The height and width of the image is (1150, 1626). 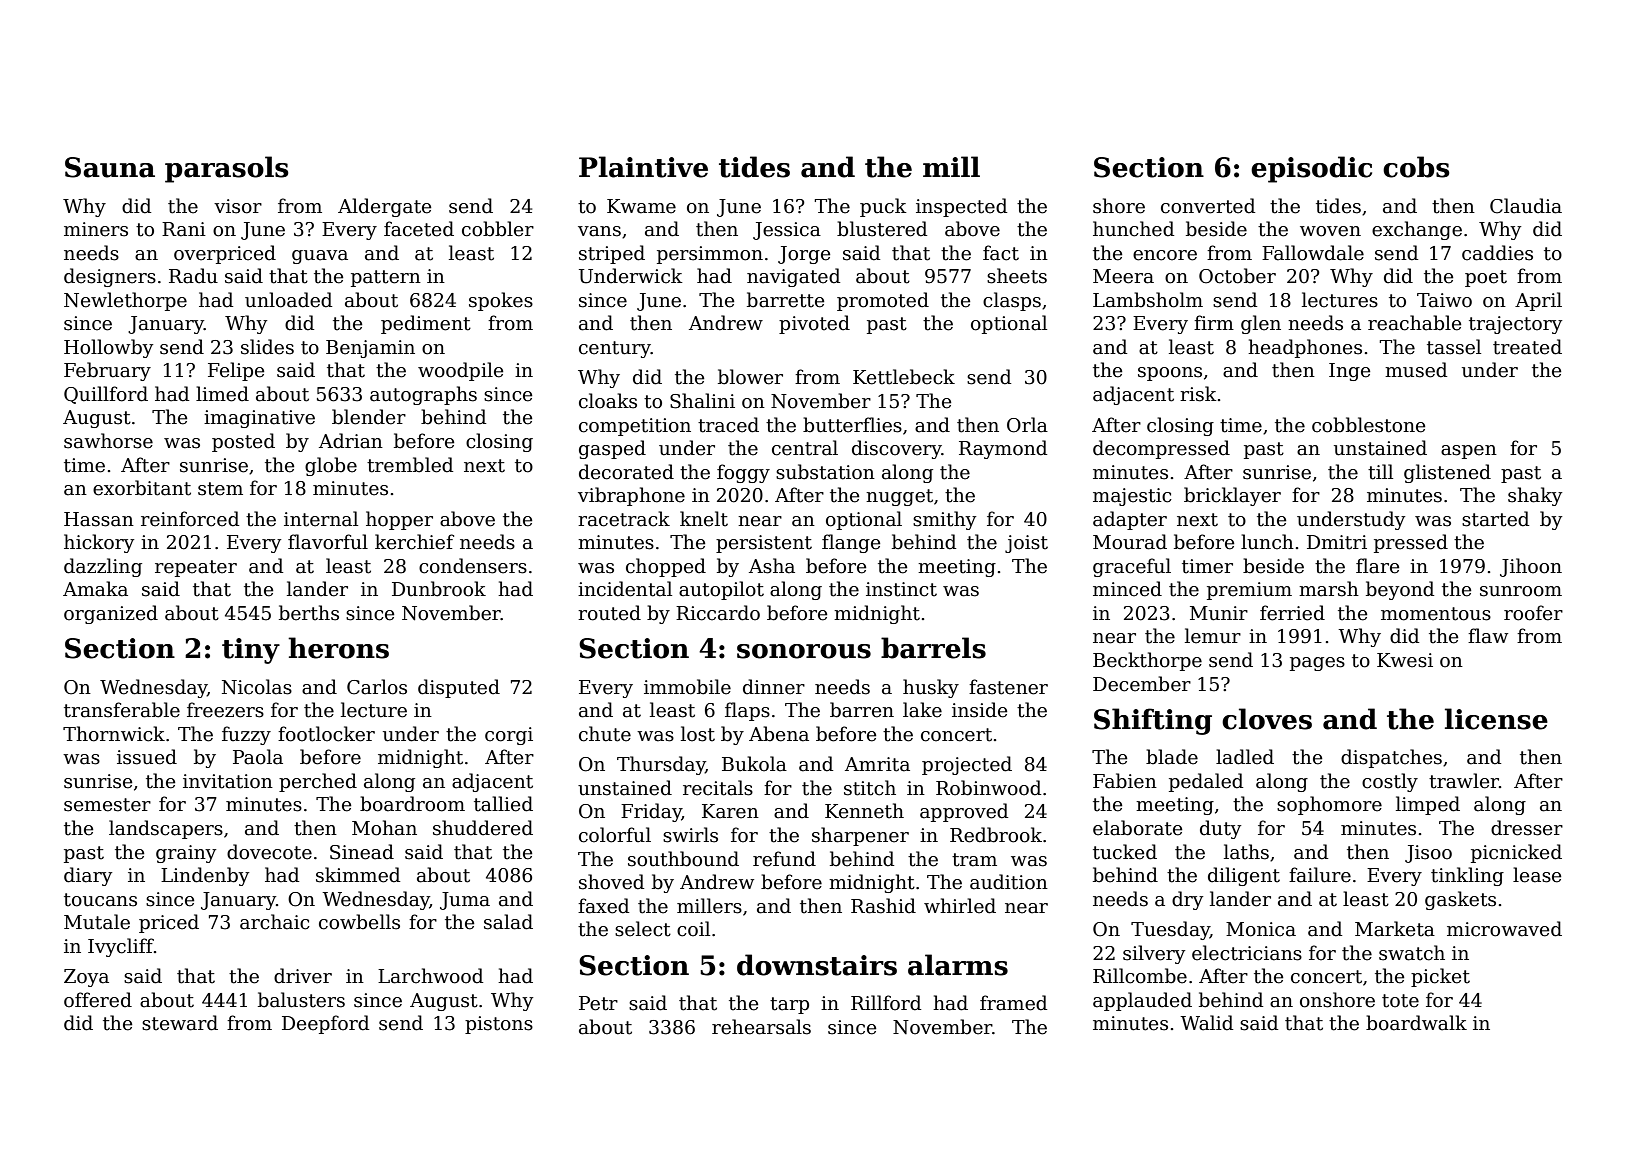 What do you see at coordinates (904, 377) in the image?
I see `Kettlebeck` at bounding box center [904, 377].
